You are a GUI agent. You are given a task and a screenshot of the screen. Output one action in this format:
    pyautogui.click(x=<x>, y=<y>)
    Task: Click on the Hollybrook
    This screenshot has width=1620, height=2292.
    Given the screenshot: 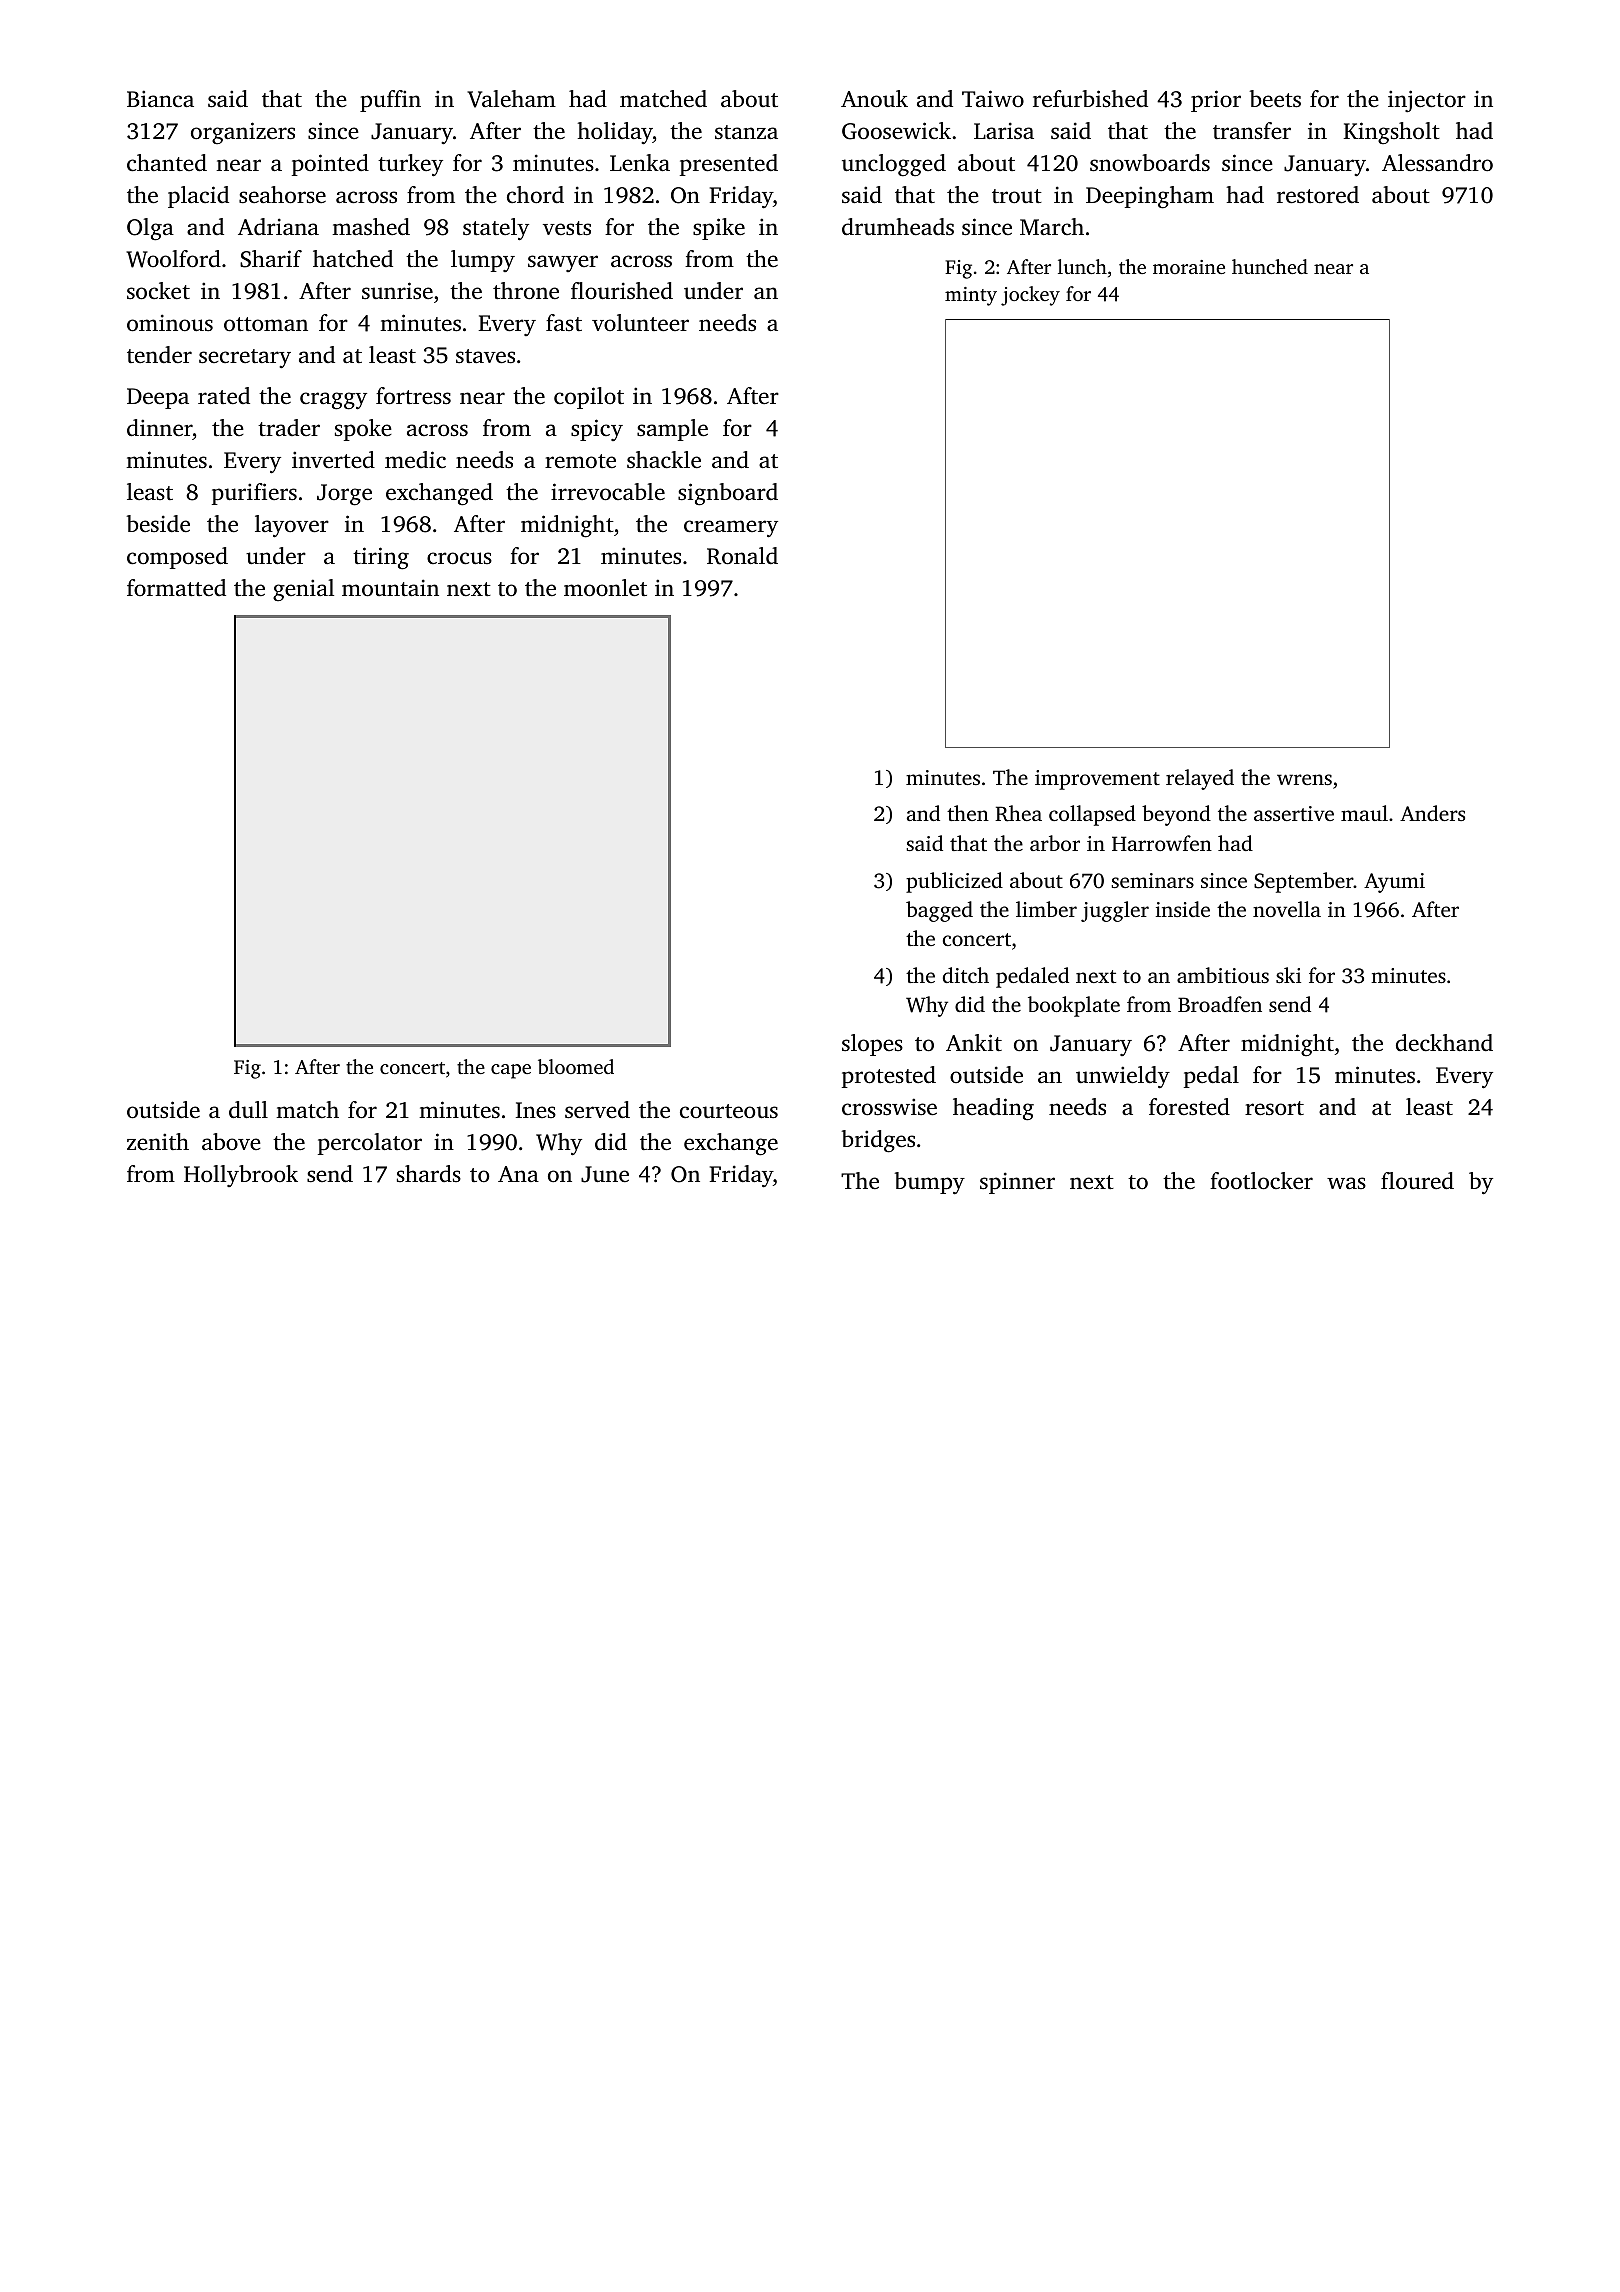 What is the action you would take?
    pyautogui.click(x=241, y=1176)
